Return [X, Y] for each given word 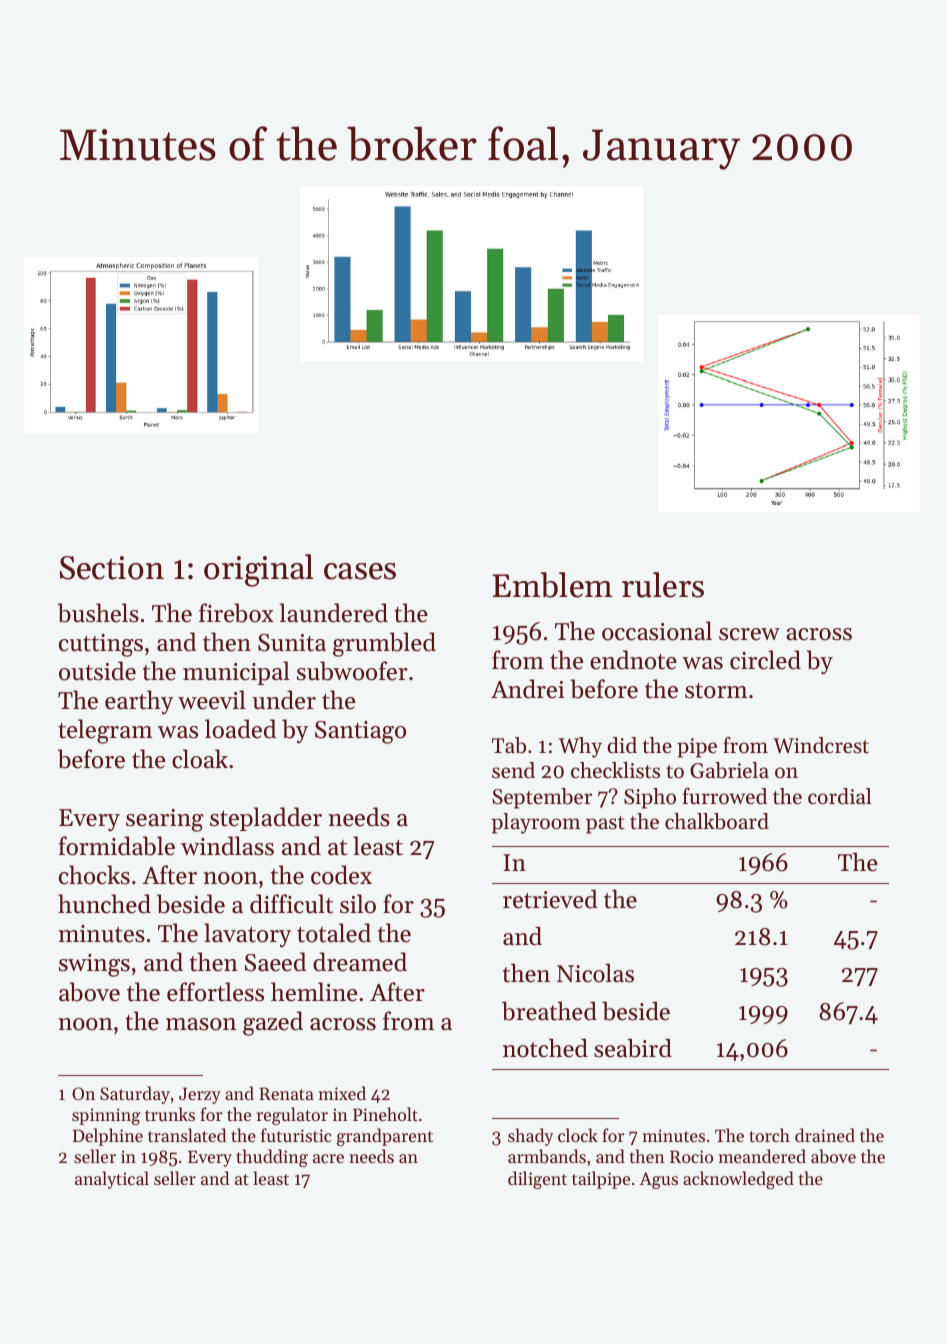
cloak [200, 759]
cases [360, 571]
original [259, 570]
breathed [549, 1011]
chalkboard [717, 821]
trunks [170, 1114]
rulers [663, 585]
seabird [633, 1048]
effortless [215, 992]
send [513, 770]
